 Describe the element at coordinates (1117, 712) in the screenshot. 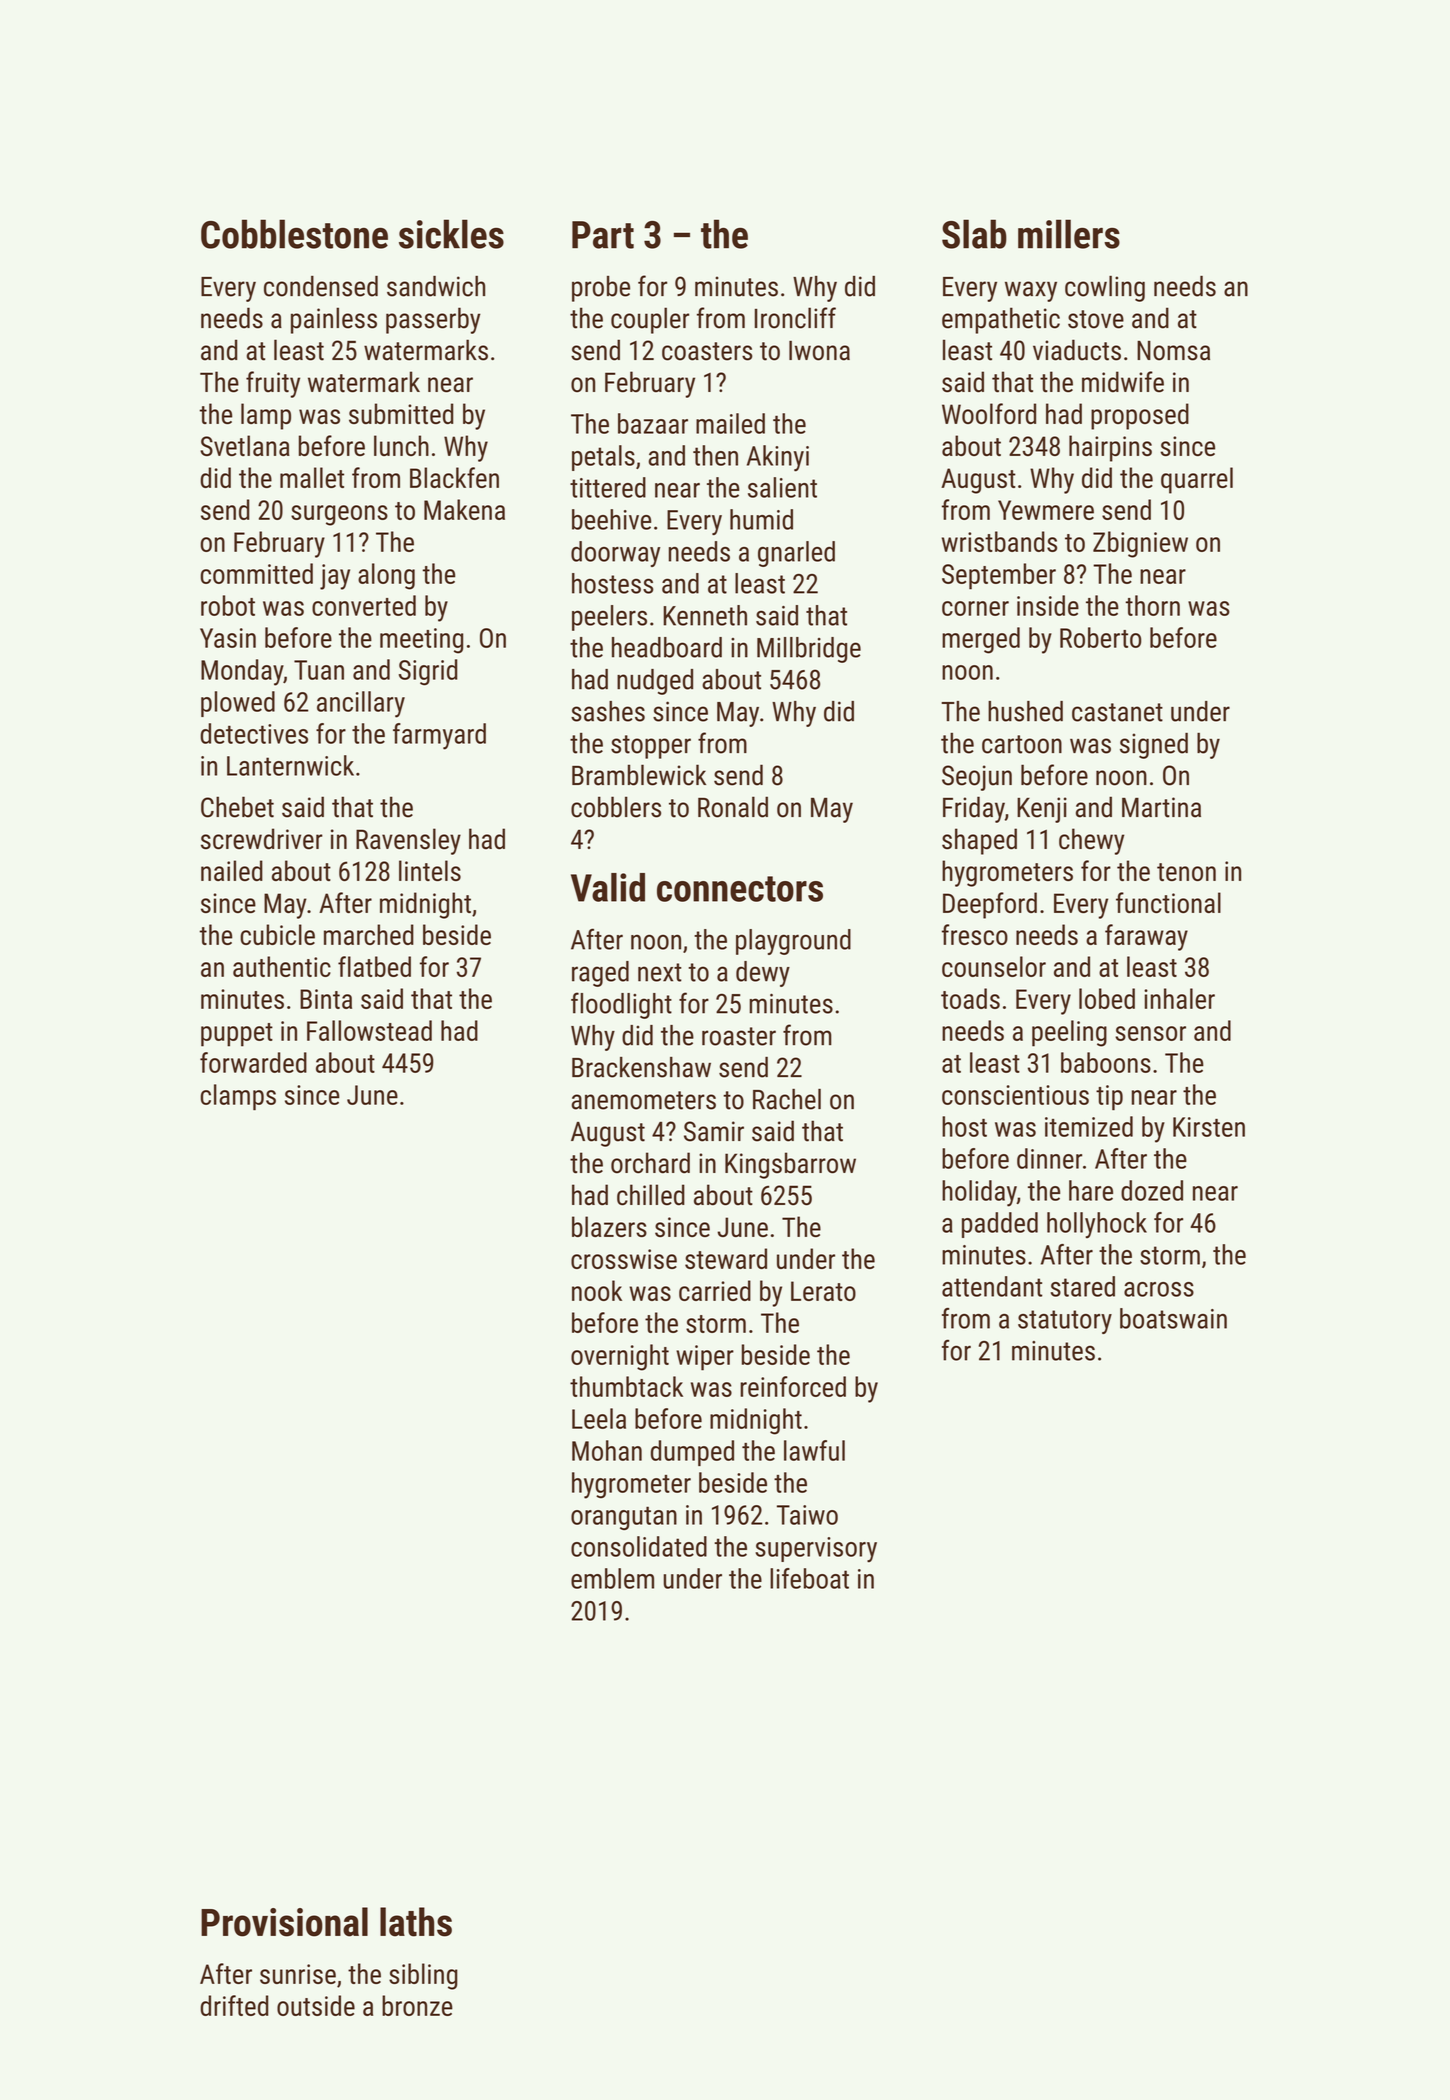

I see `castanet` at that location.
